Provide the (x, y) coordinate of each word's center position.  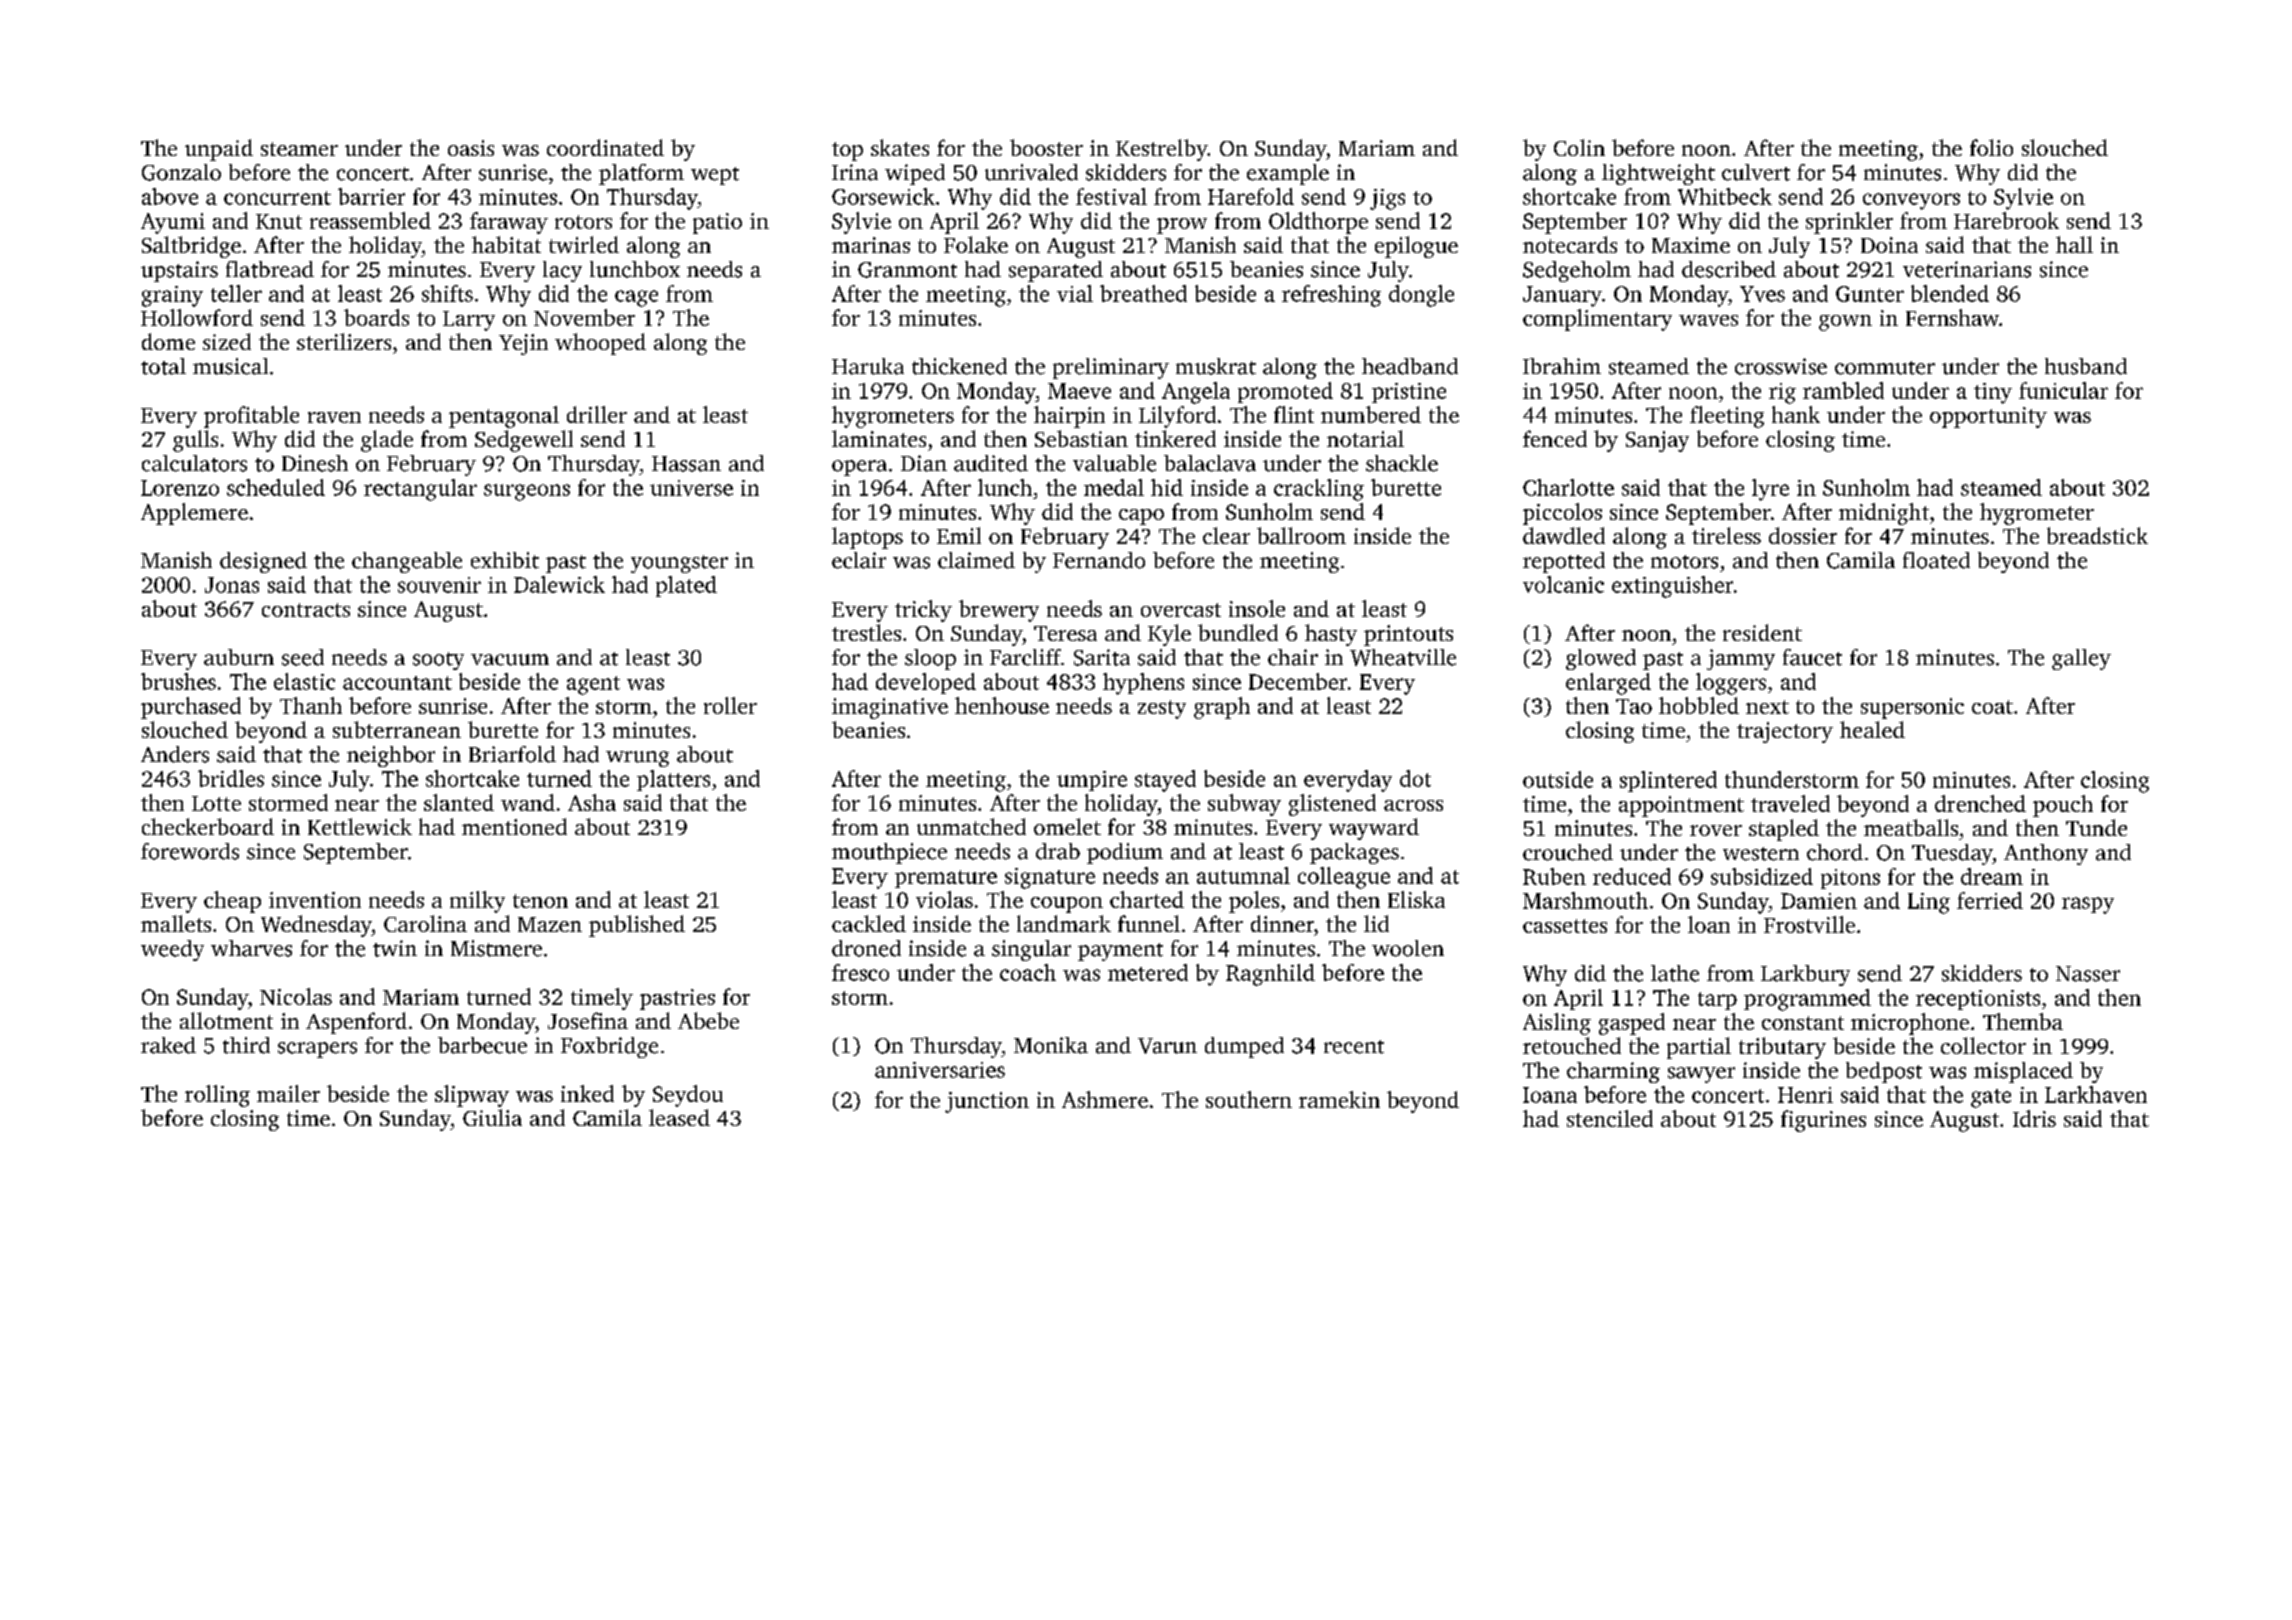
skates (900, 147)
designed (263, 562)
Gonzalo (181, 172)
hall (2074, 244)
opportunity (1988, 417)
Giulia (492, 1117)
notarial (1365, 438)
